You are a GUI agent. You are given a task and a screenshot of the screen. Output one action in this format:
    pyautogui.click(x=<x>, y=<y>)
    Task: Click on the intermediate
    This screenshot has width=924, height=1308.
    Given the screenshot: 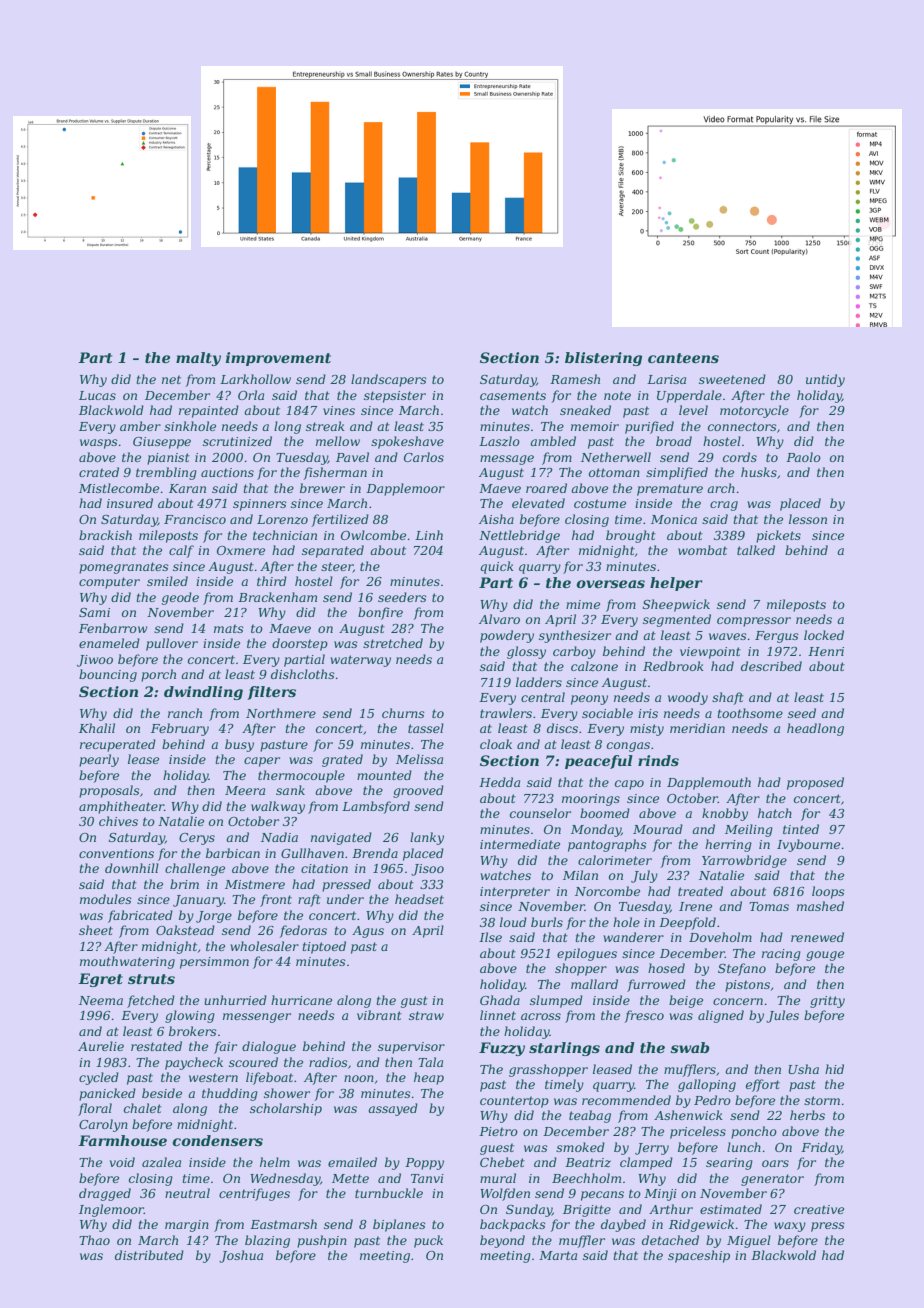 What is the action you would take?
    pyautogui.click(x=520, y=844)
